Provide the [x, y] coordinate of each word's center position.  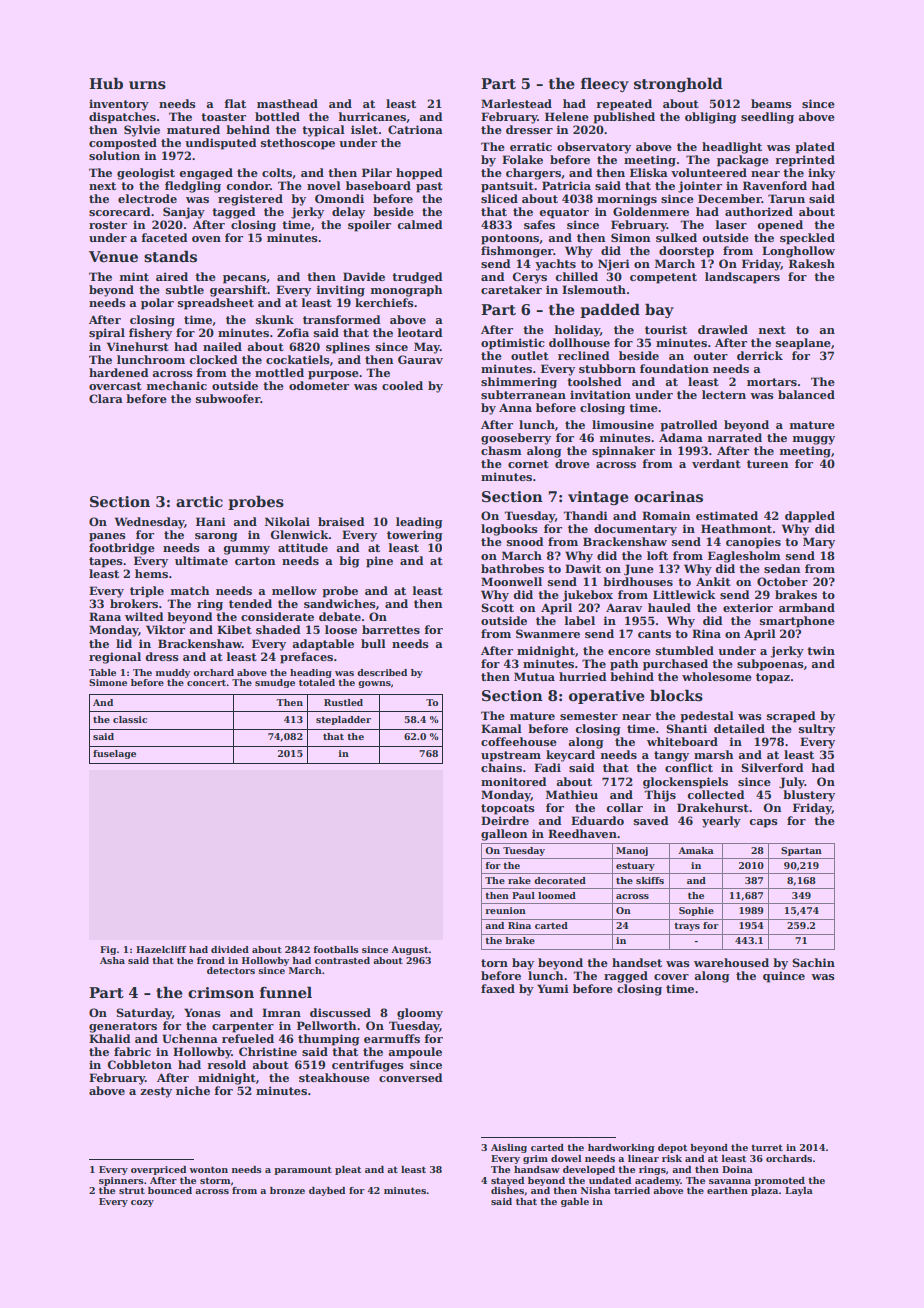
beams [771, 103]
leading [419, 523]
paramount [303, 1170]
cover [671, 977]
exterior [748, 607]
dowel [566, 1158]
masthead [287, 103]
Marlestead [516, 103]
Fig [108, 950]
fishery [150, 334]
